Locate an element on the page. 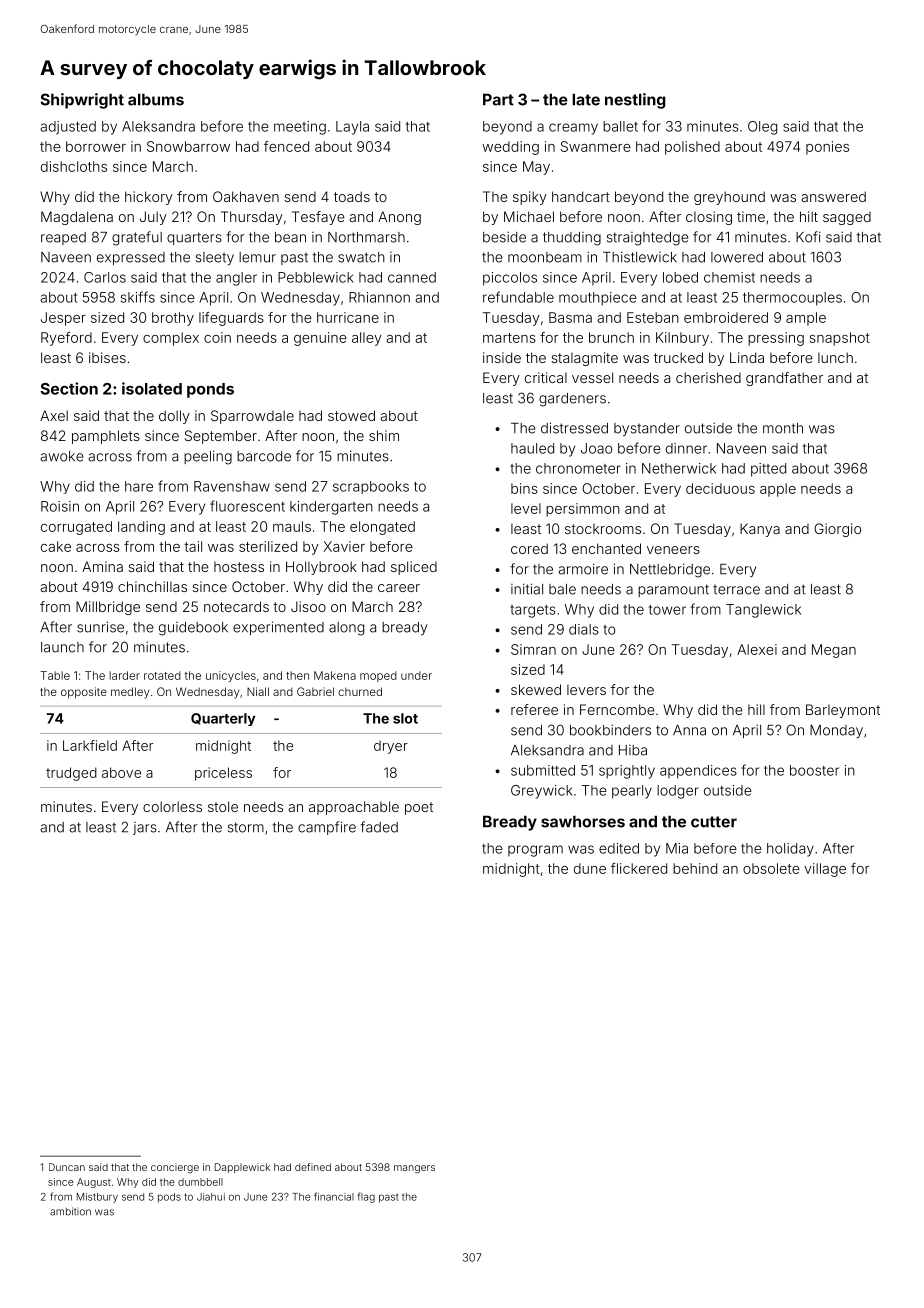 This document has height=1308, width=924. storm is located at coordinates (246, 827).
